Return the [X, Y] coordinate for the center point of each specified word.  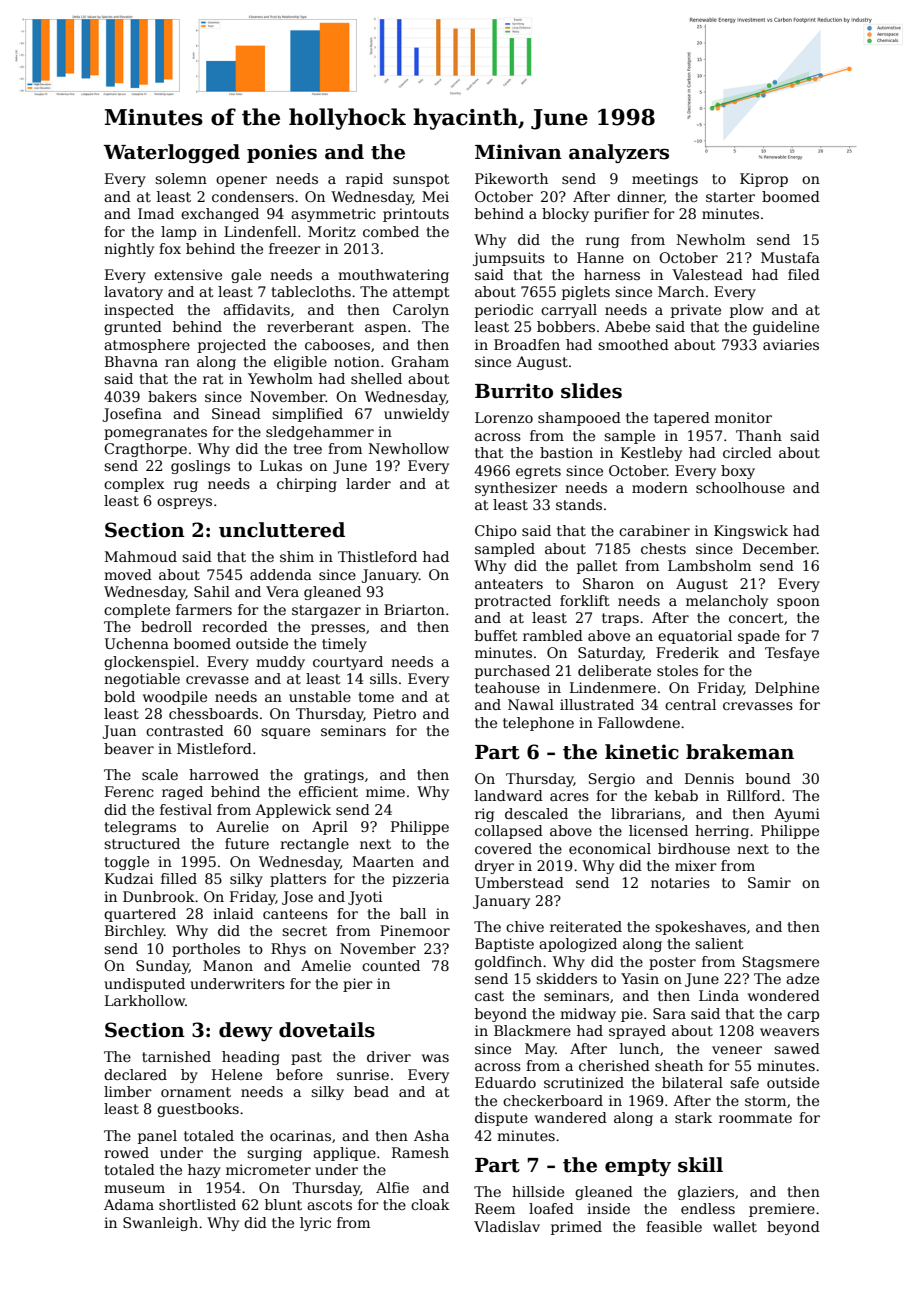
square [285, 733]
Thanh [759, 435]
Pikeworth [511, 178]
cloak [430, 1204]
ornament [196, 1092]
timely [344, 645]
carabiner [654, 530]
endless [708, 1208]
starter [730, 197]
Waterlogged [171, 153]
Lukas [281, 465]
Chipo [496, 532]
